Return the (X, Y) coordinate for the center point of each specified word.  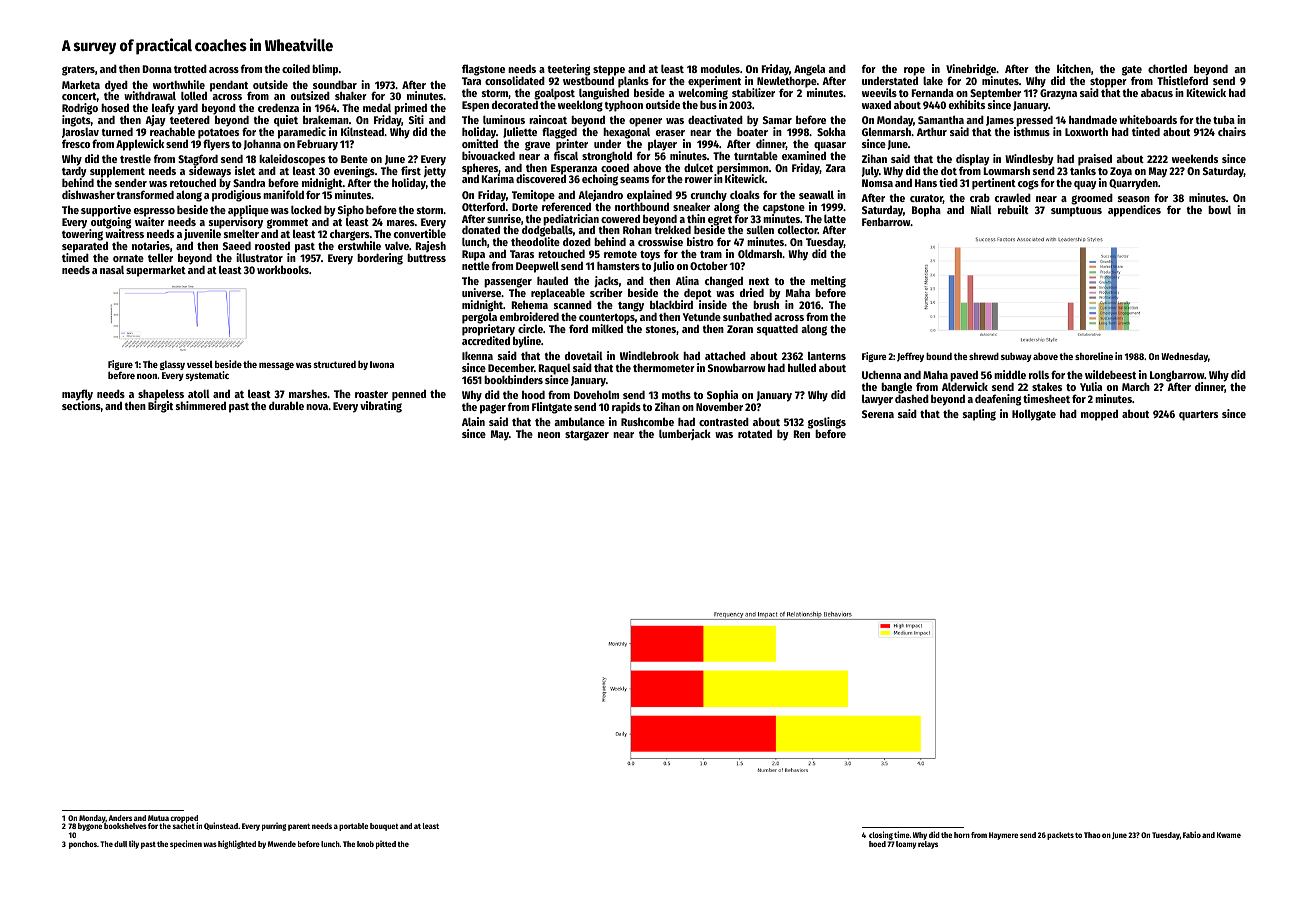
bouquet (384, 827)
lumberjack (685, 434)
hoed (877, 844)
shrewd (984, 356)
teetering (569, 70)
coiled (296, 68)
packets (1060, 836)
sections (81, 405)
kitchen (1074, 68)
